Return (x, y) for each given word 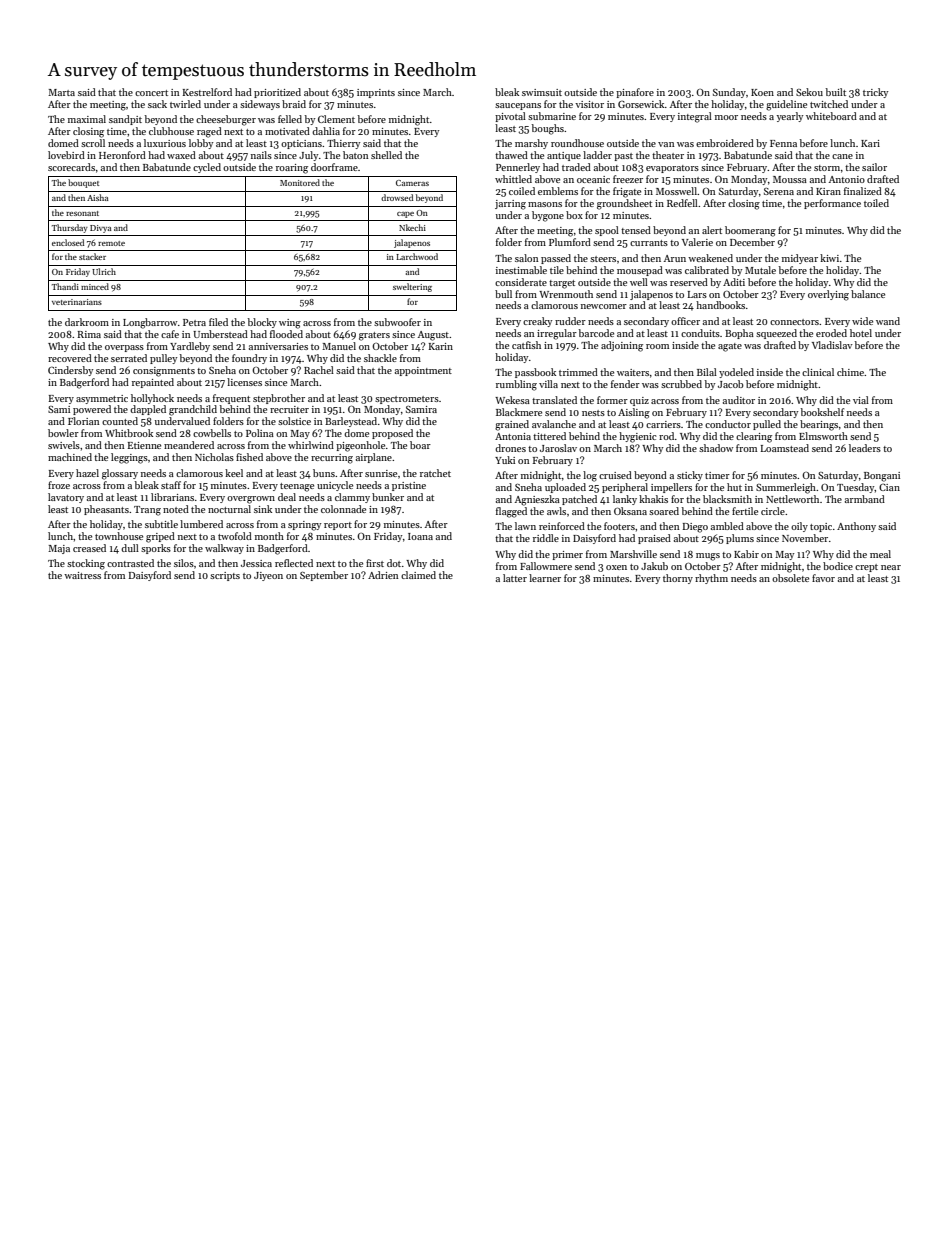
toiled (876, 203)
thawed (511, 155)
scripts (225, 576)
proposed (392, 434)
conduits (700, 333)
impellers (671, 488)
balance (868, 294)
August (433, 336)
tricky (875, 93)
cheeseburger (226, 120)
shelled (386, 155)
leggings (129, 458)
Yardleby (190, 347)
